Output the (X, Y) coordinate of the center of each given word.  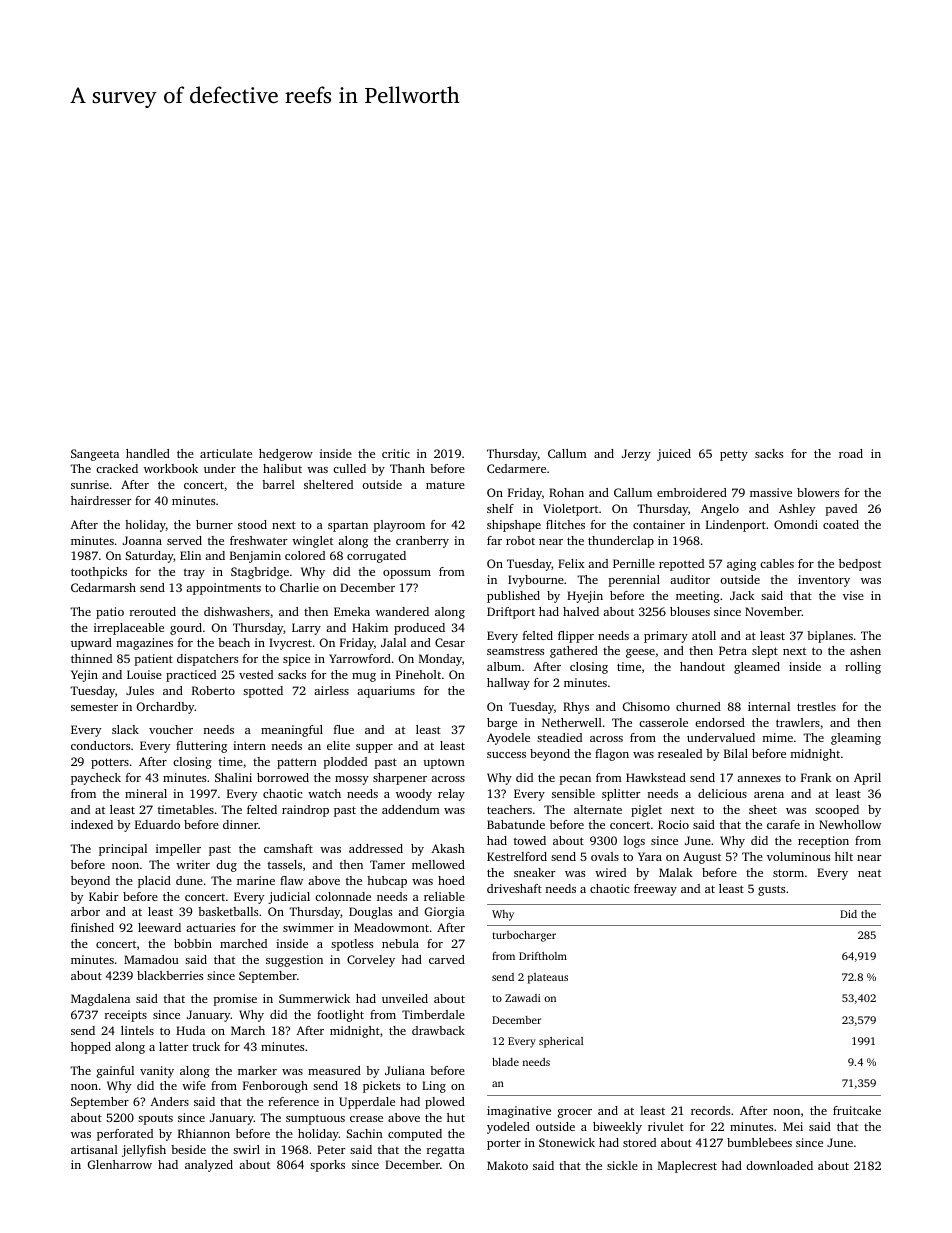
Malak (676, 872)
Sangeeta (95, 455)
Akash (448, 848)
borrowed (283, 777)
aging (741, 565)
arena (769, 795)
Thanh (407, 468)
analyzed (209, 1166)
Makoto (507, 1165)
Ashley (797, 510)
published (513, 597)
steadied (559, 737)
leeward (159, 927)
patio (110, 613)
